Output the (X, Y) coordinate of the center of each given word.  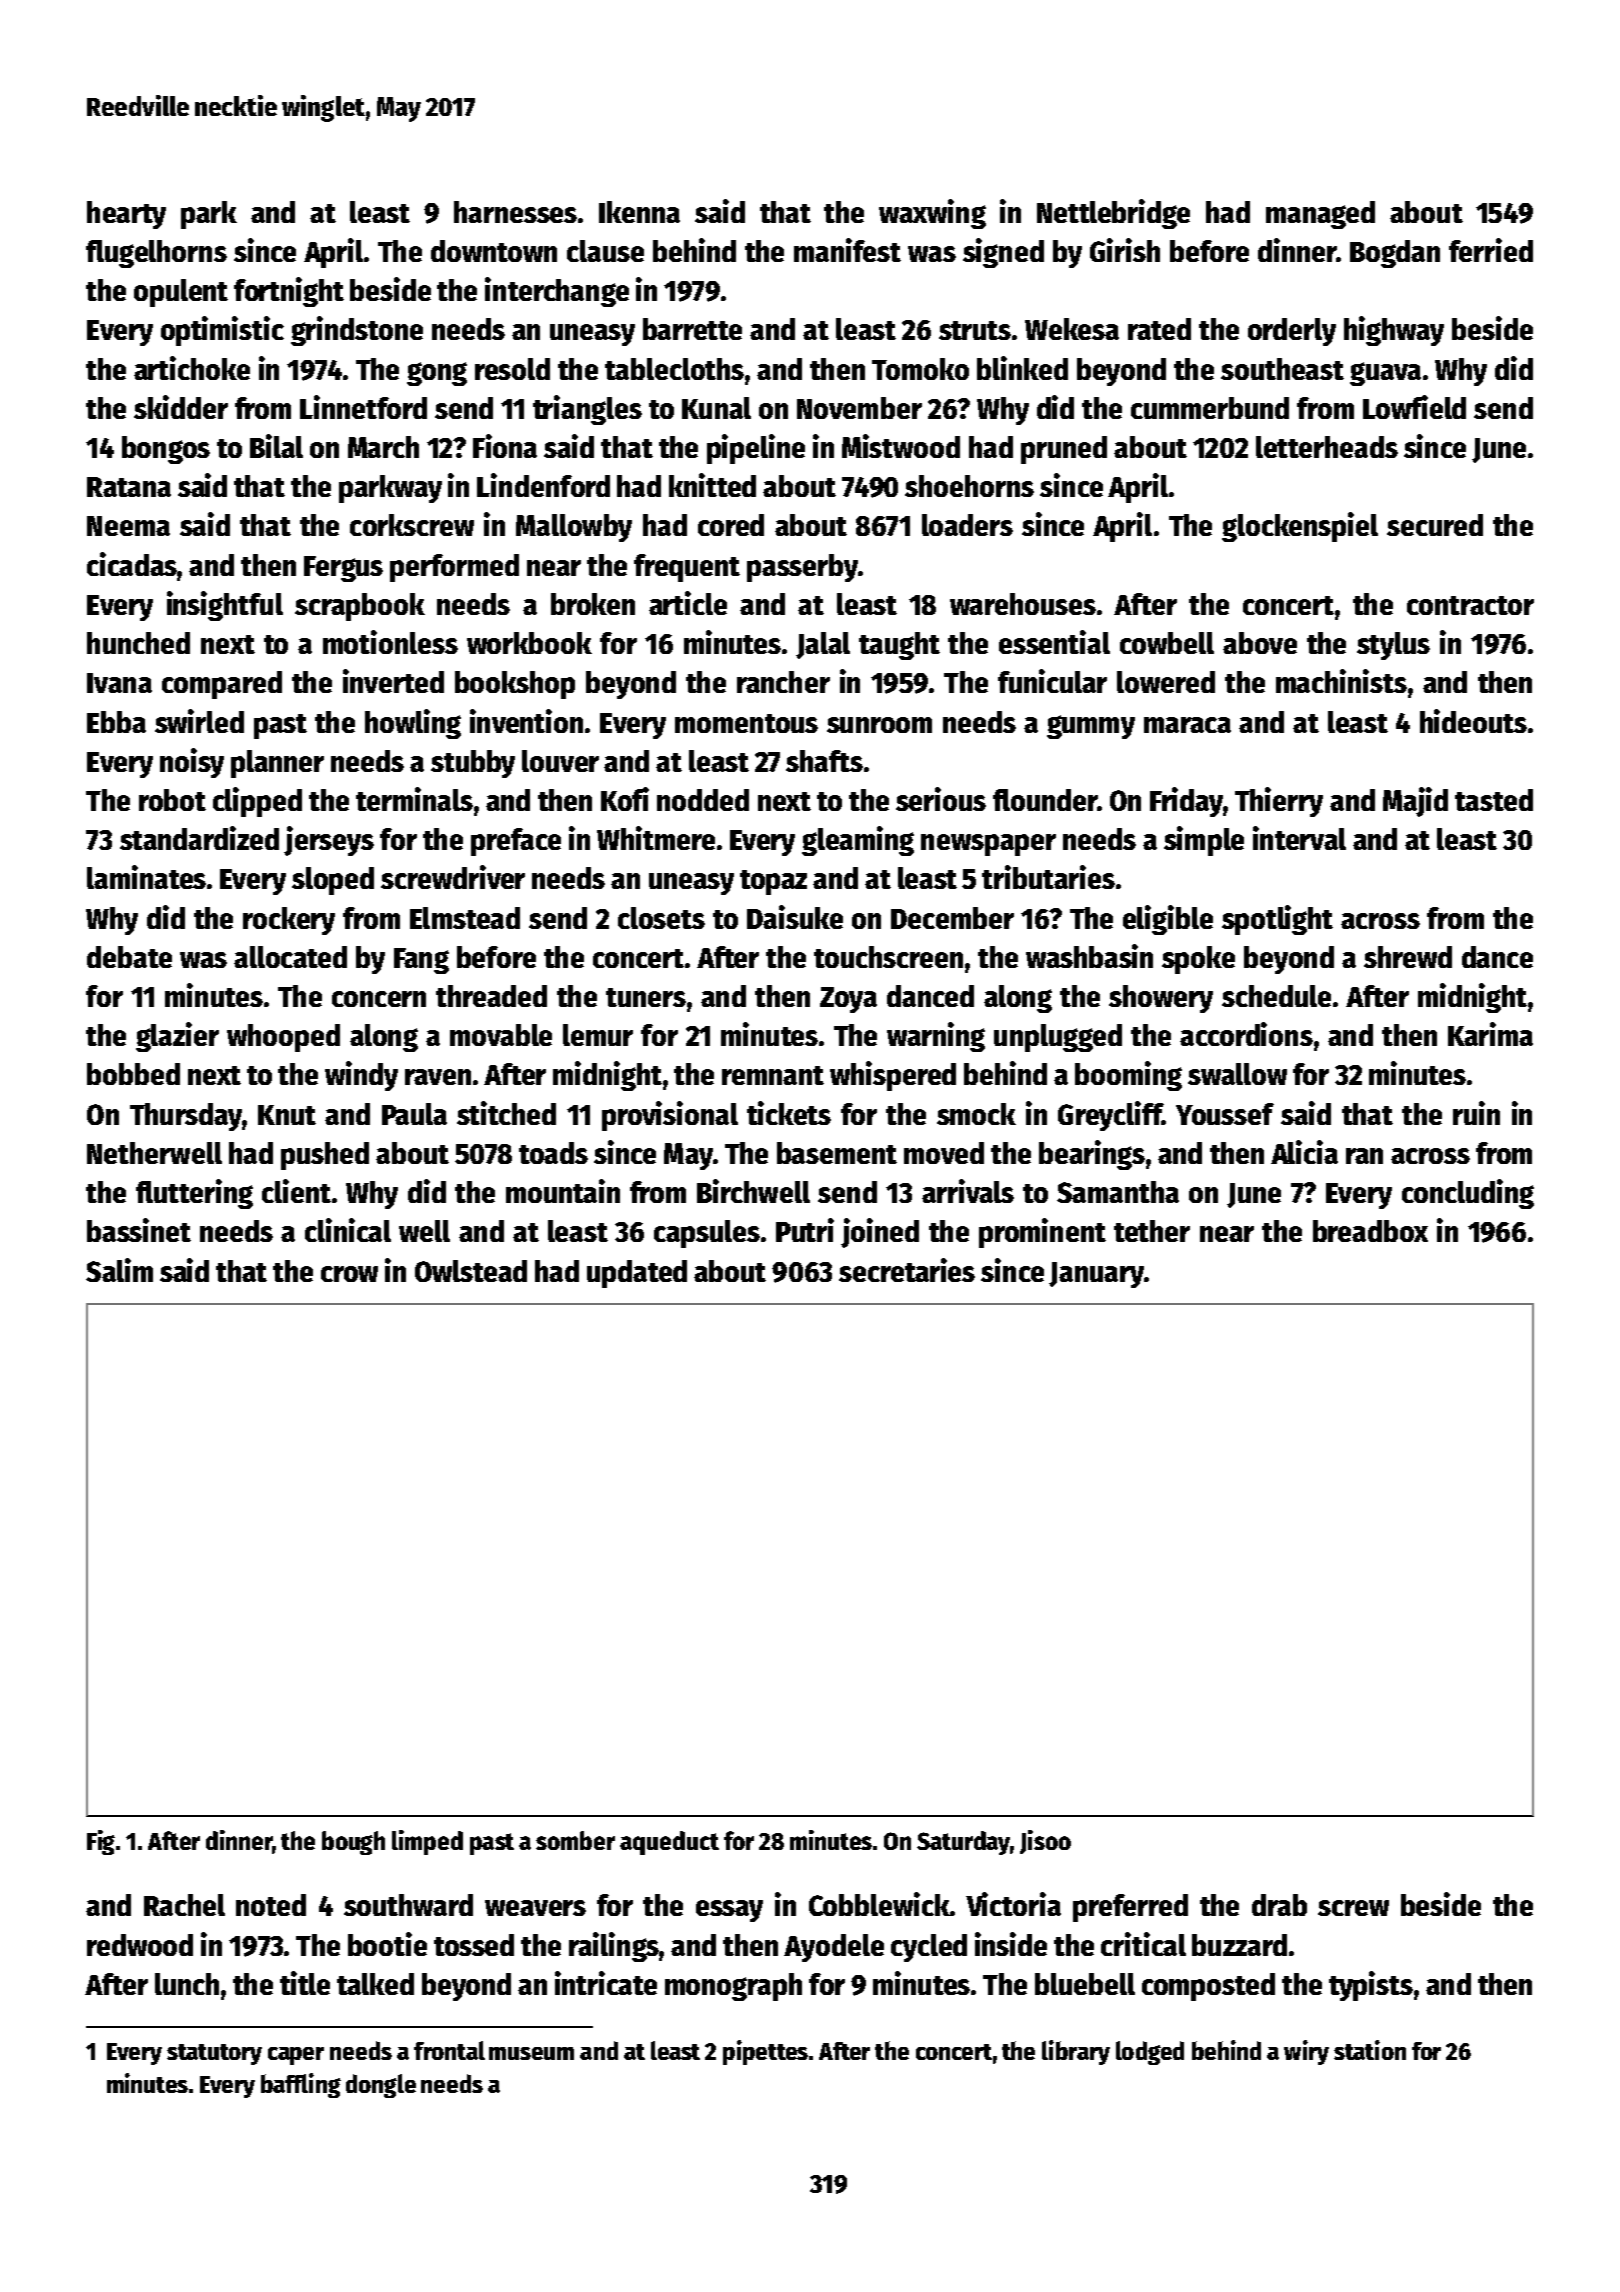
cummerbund (1210, 408)
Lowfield (1414, 407)
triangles (587, 410)
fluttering (194, 1194)
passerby (802, 568)
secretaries (907, 1270)
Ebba (116, 722)
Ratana (129, 487)
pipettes (765, 2052)
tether (1152, 1231)
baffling (301, 2085)
